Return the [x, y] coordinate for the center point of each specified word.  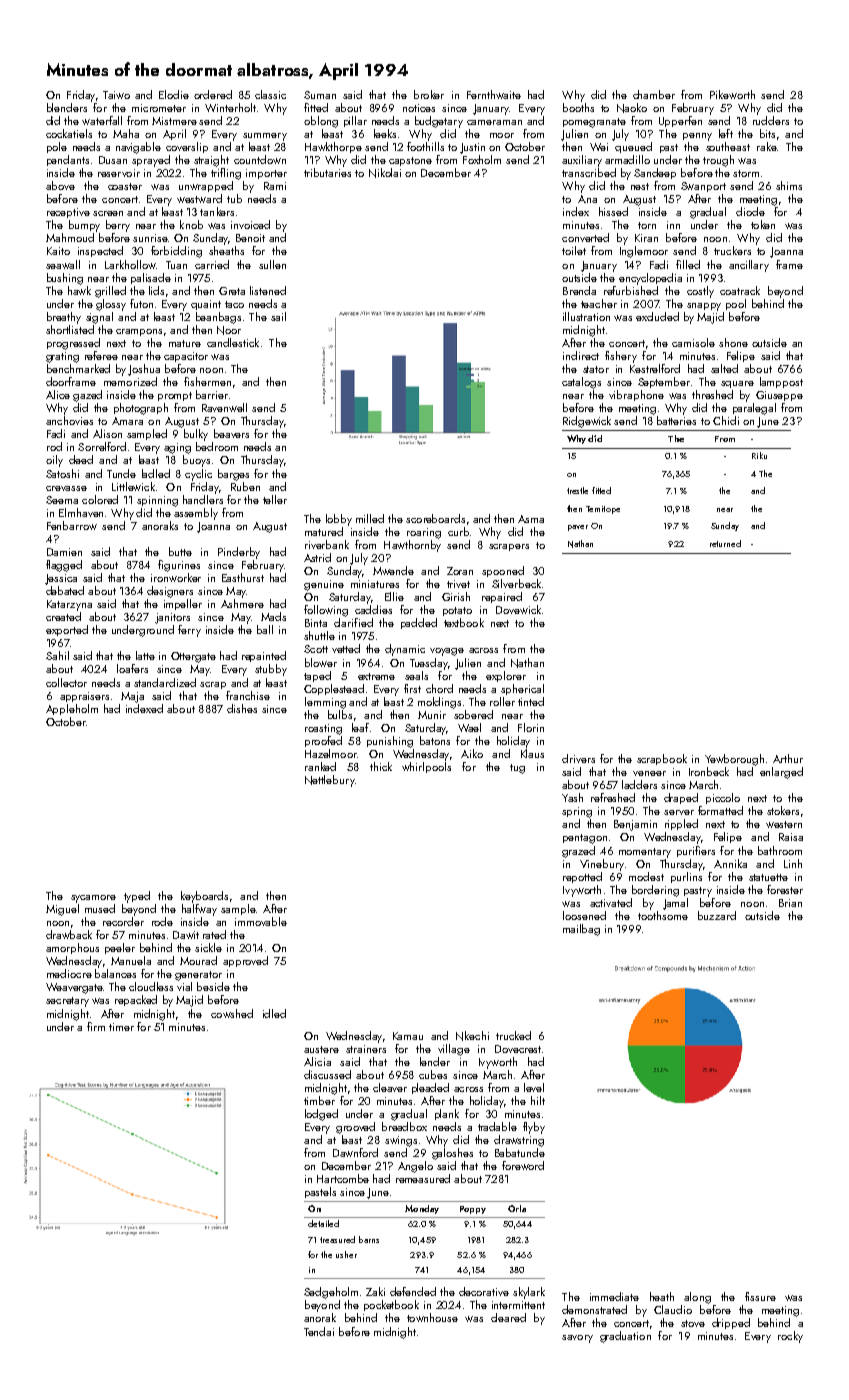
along [697, 1298]
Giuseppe [779, 396]
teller [275, 499]
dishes [242, 708]
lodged [321, 1115]
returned [725, 543]
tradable [497, 1126]
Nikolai [385, 173]
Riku [759, 455]
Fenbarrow [72, 525]
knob [191, 224]
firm [96, 1026]
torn [647, 225]
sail [278, 316]
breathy [64, 318]
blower [321, 662]
